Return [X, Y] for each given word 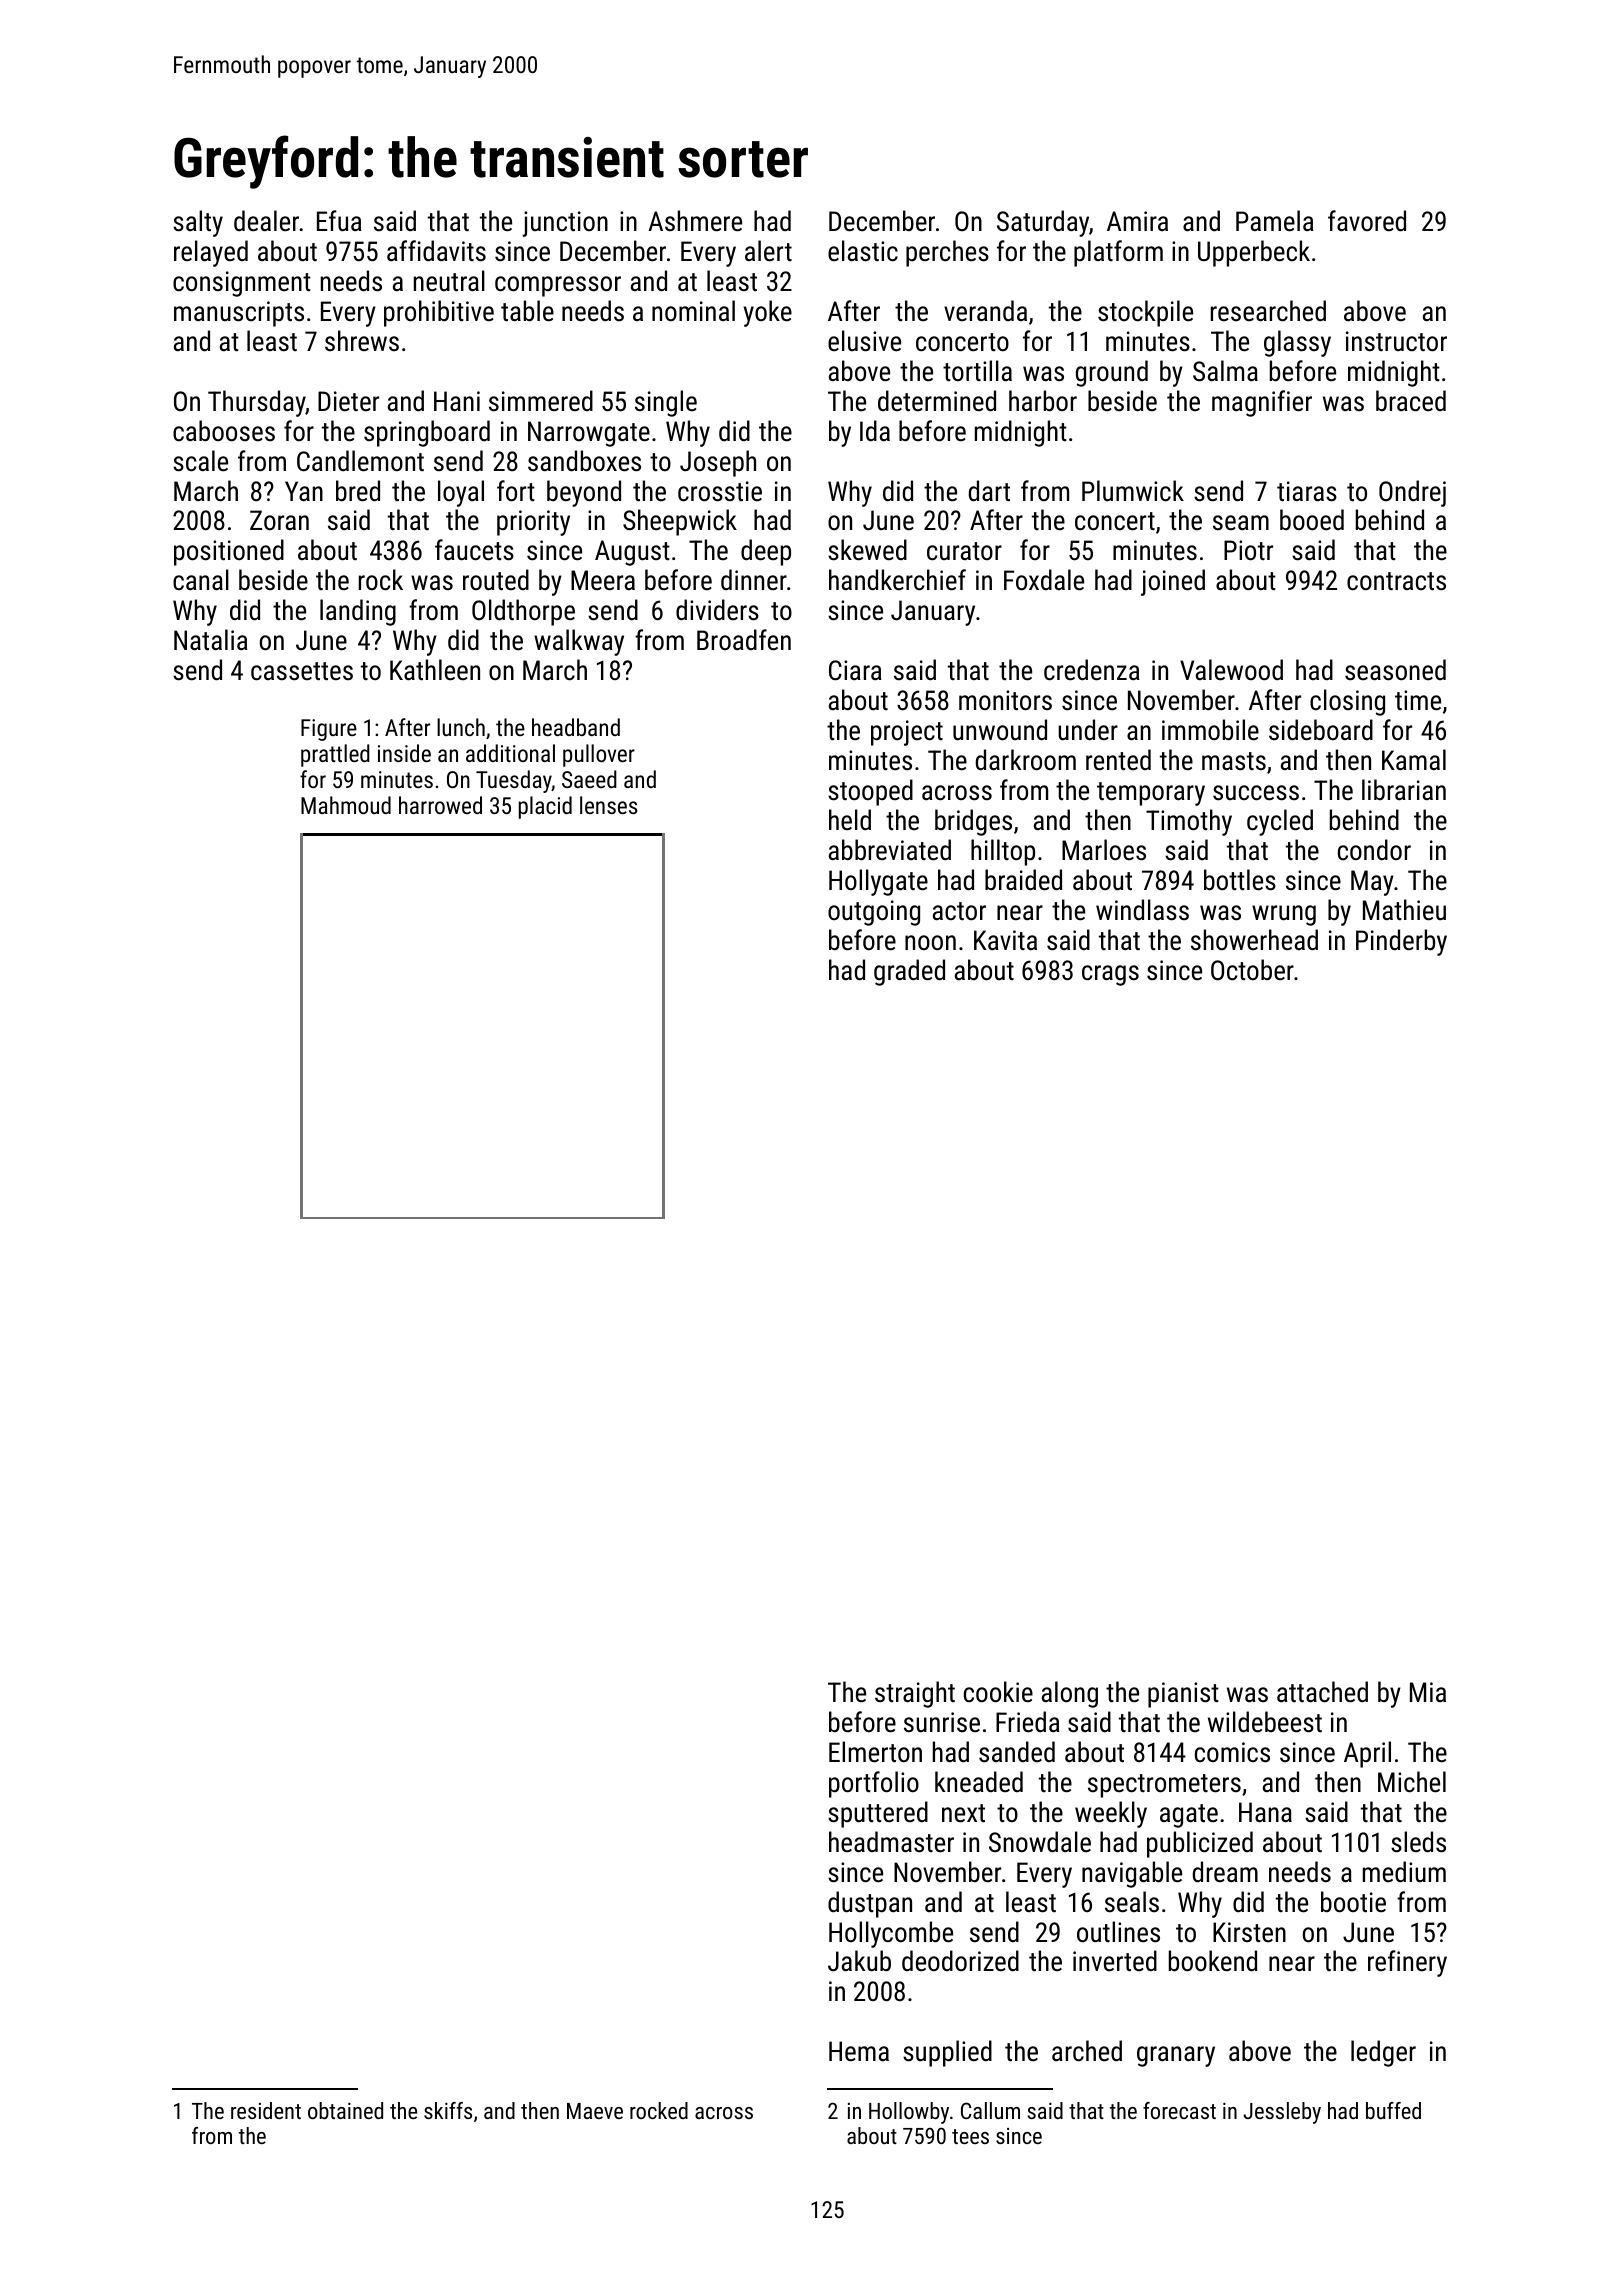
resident [266, 2110]
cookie [998, 1692]
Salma [1225, 371]
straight [915, 1694]
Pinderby [1401, 942]
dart [989, 491]
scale [200, 461]
